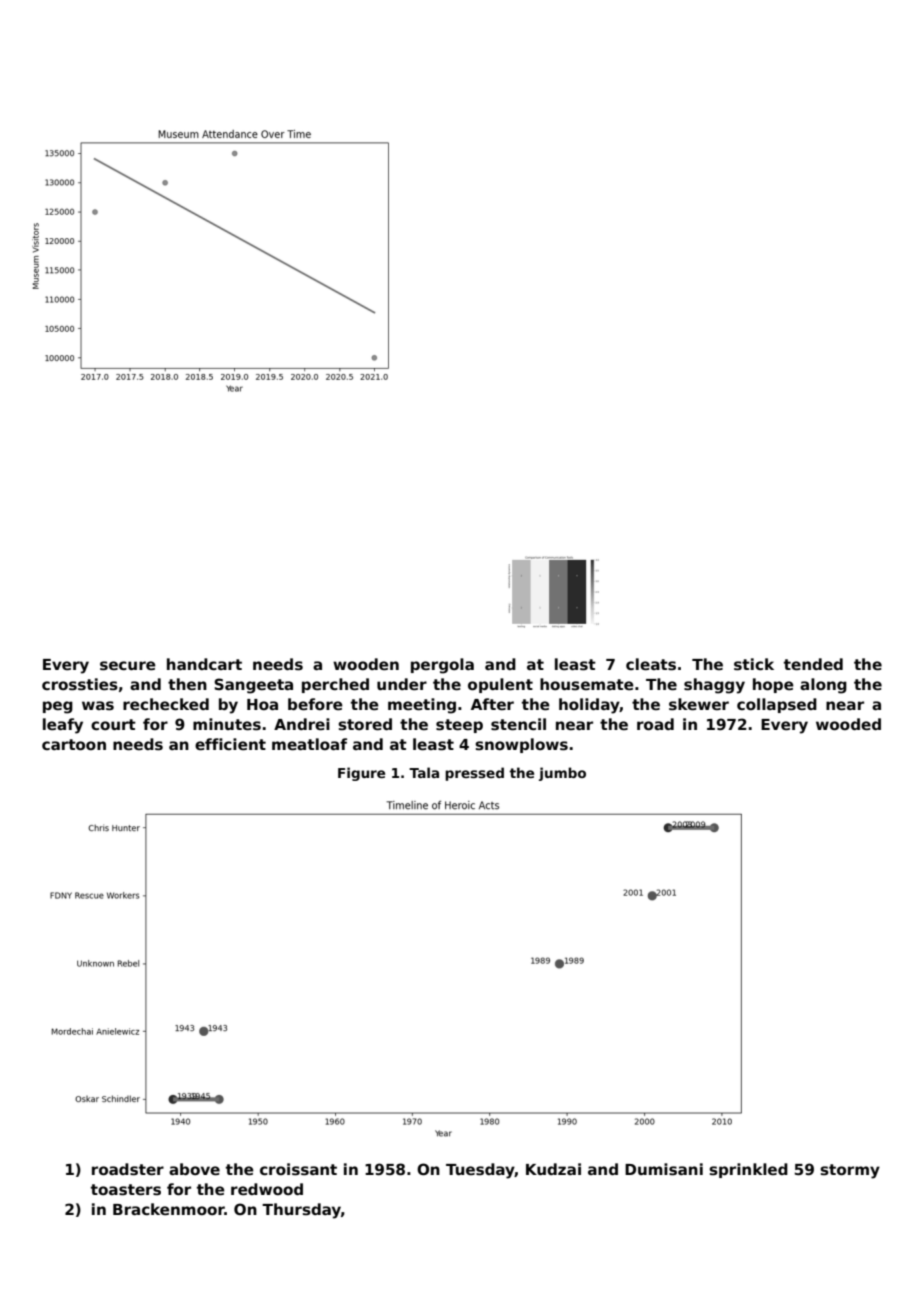  I want to click on above, so click(194, 1169).
